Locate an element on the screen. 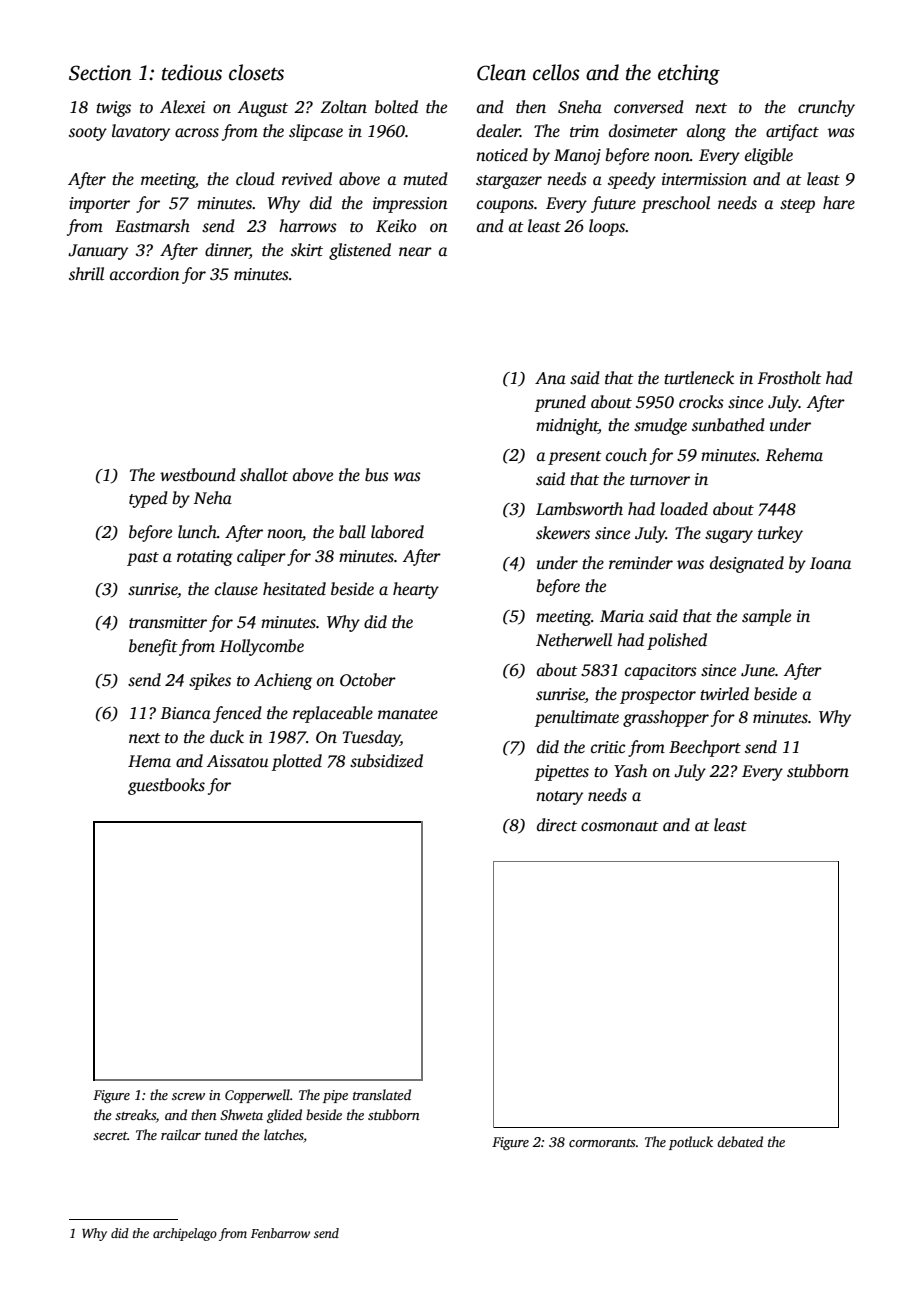 The image size is (924, 1314). June is located at coordinates (758, 670).
